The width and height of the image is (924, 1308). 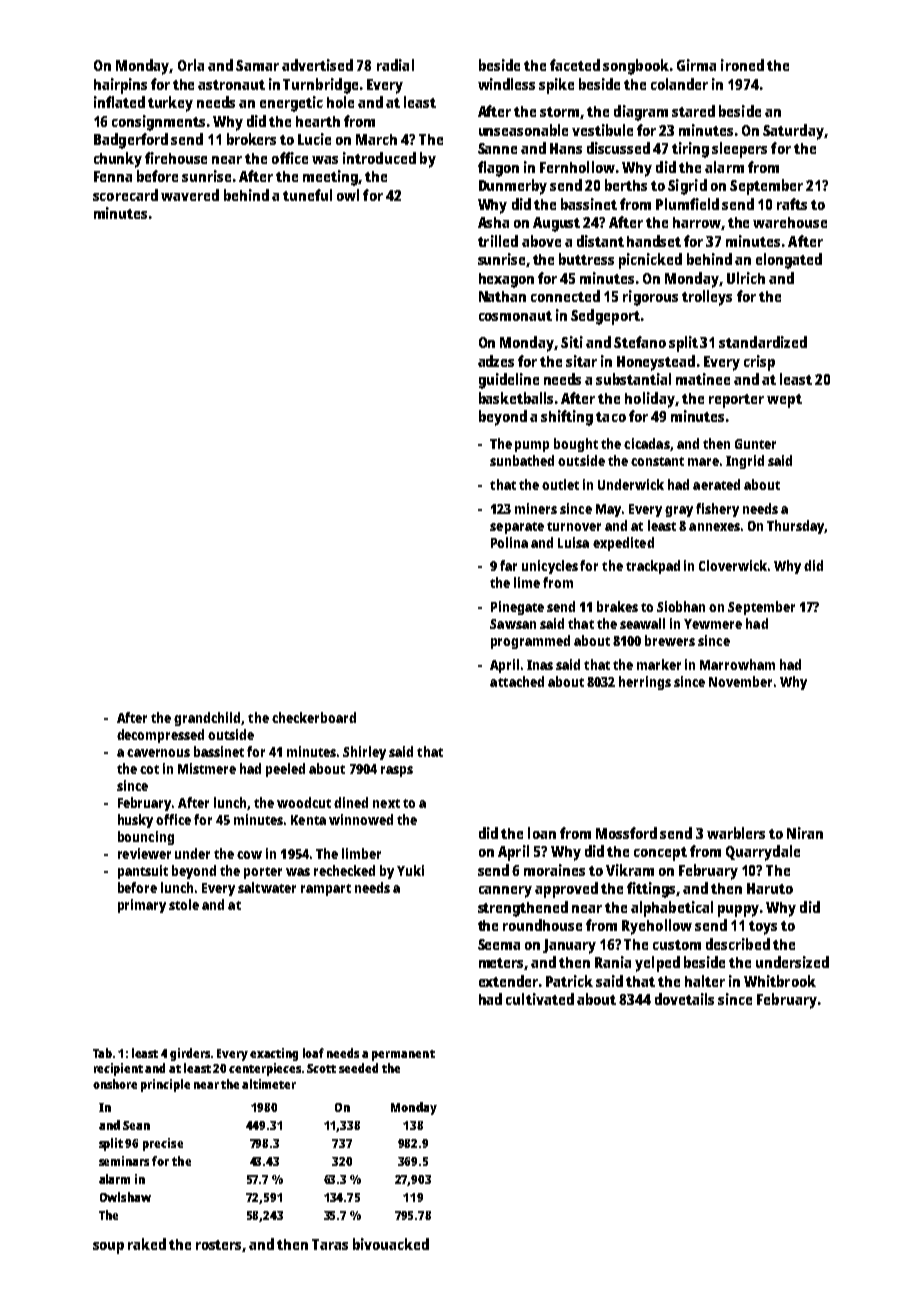 I want to click on handset, so click(x=654, y=241).
